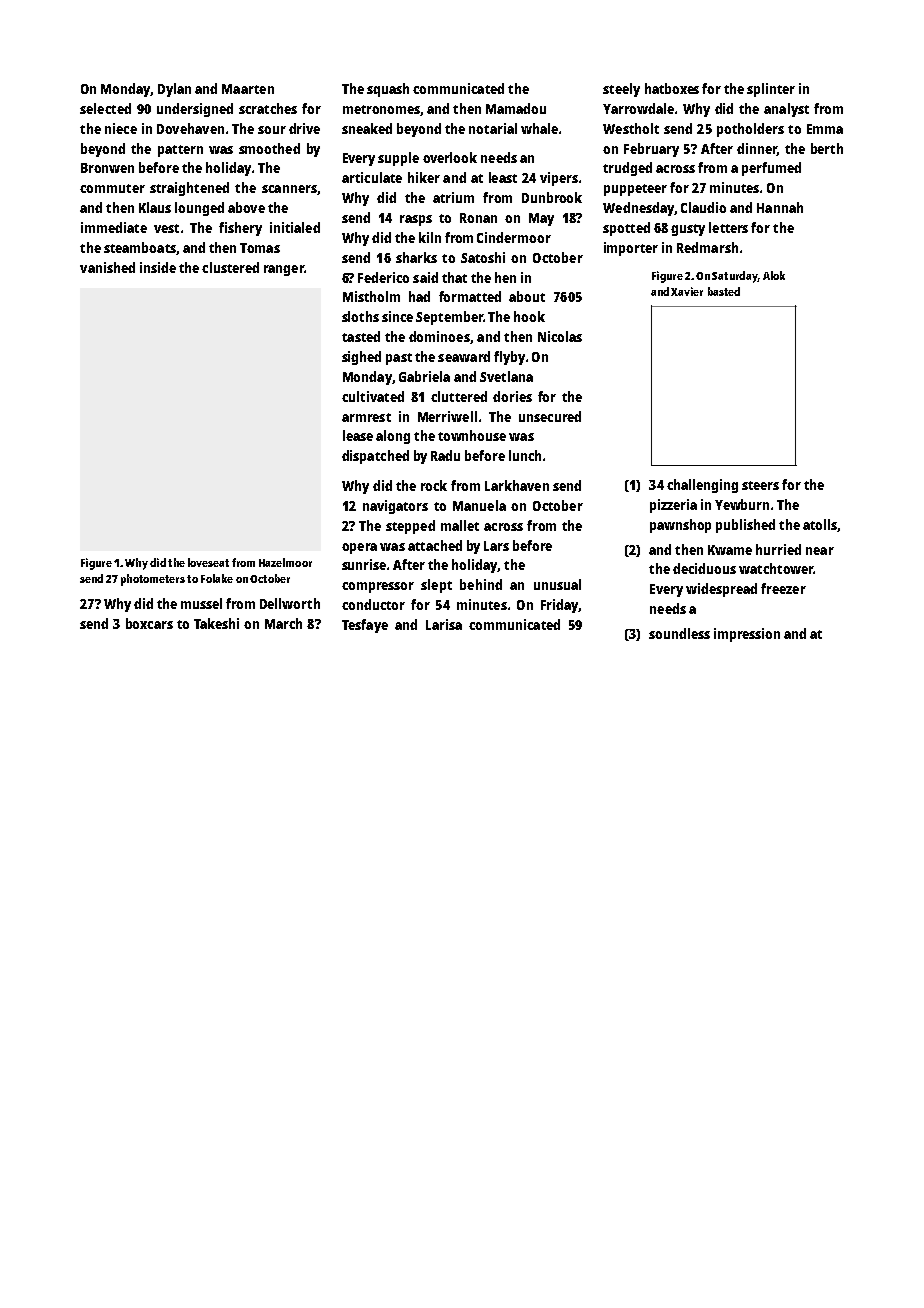  Describe the element at coordinates (512, 396) in the document. I see `dories` at that location.
